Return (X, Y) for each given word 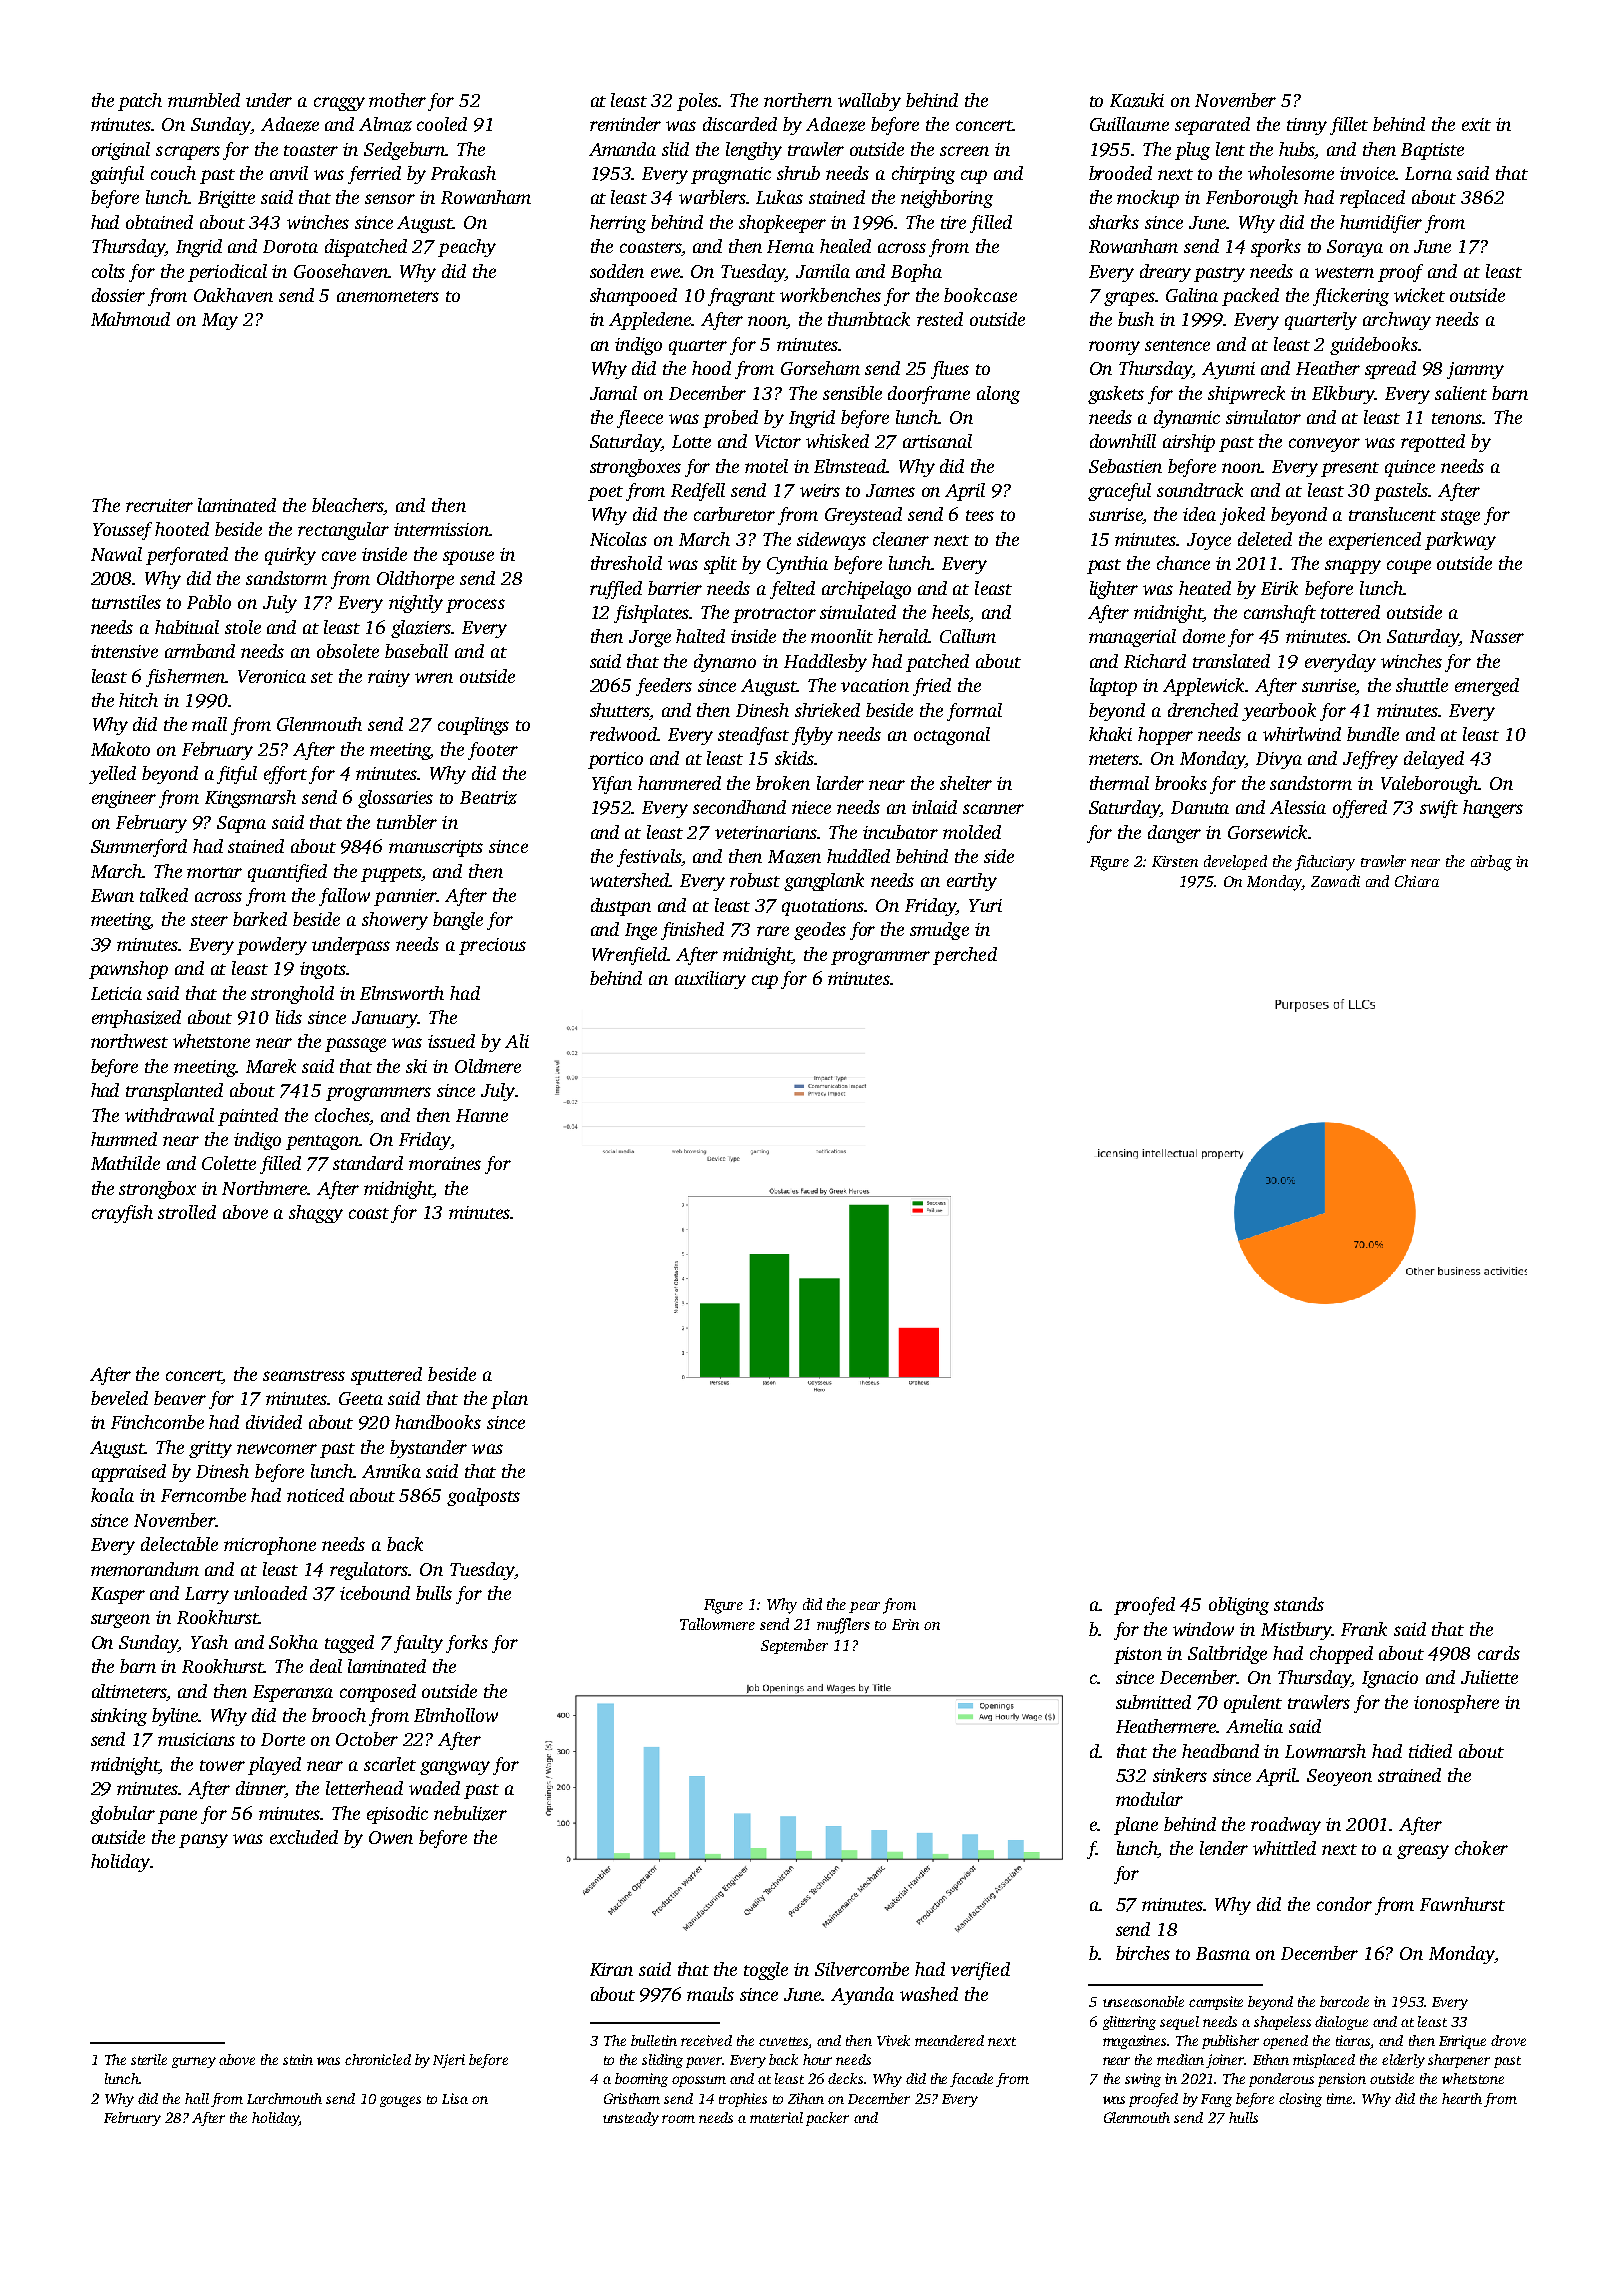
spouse (468, 558)
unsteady (631, 2119)
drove (1508, 2040)
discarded (740, 124)
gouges (400, 2101)
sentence (1177, 345)
